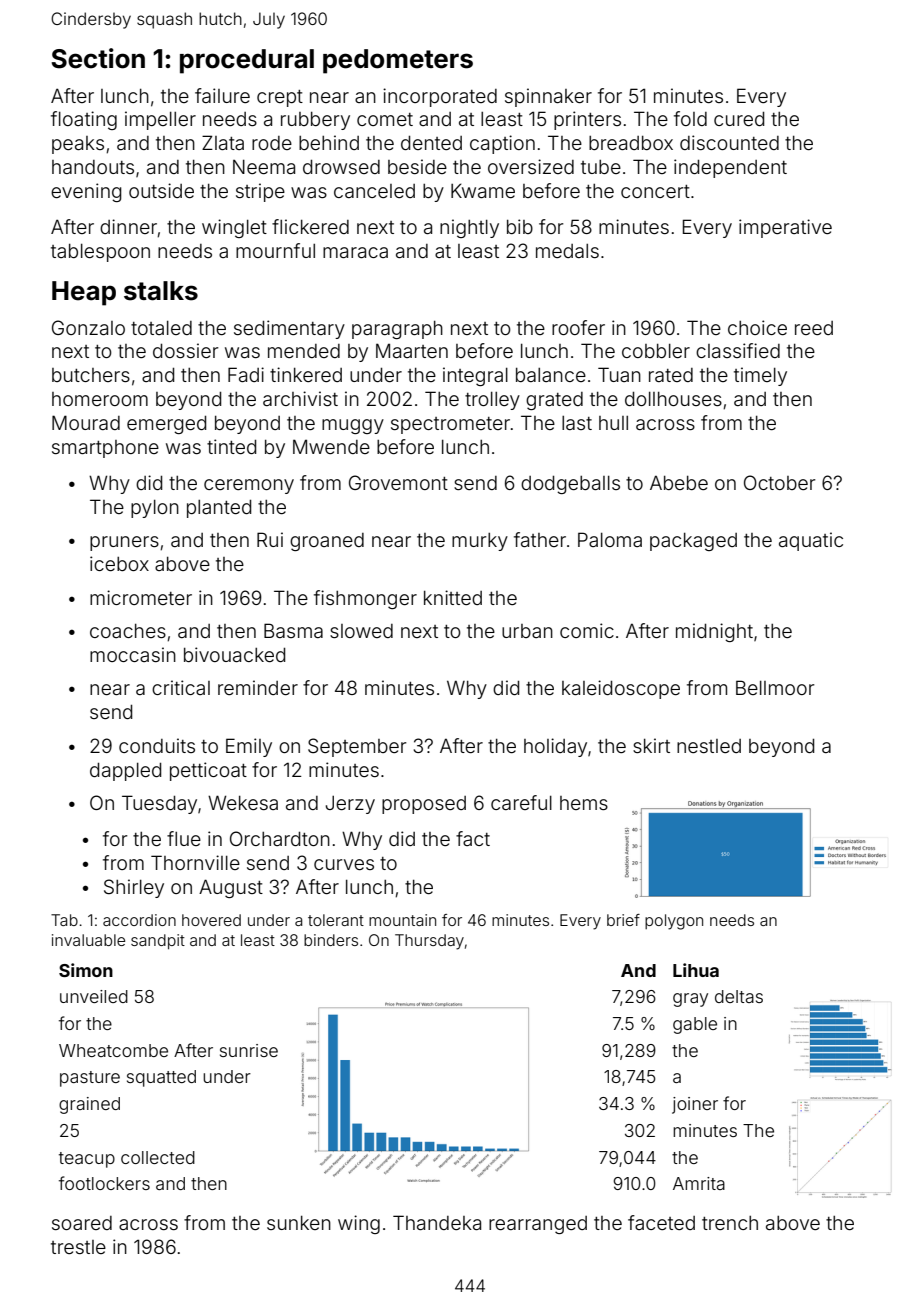 The height and width of the screenshot is (1316, 908). What do you see at coordinates (709, 746) in the screenshot?
I see `nestled` at bounding box center [709, 746].
